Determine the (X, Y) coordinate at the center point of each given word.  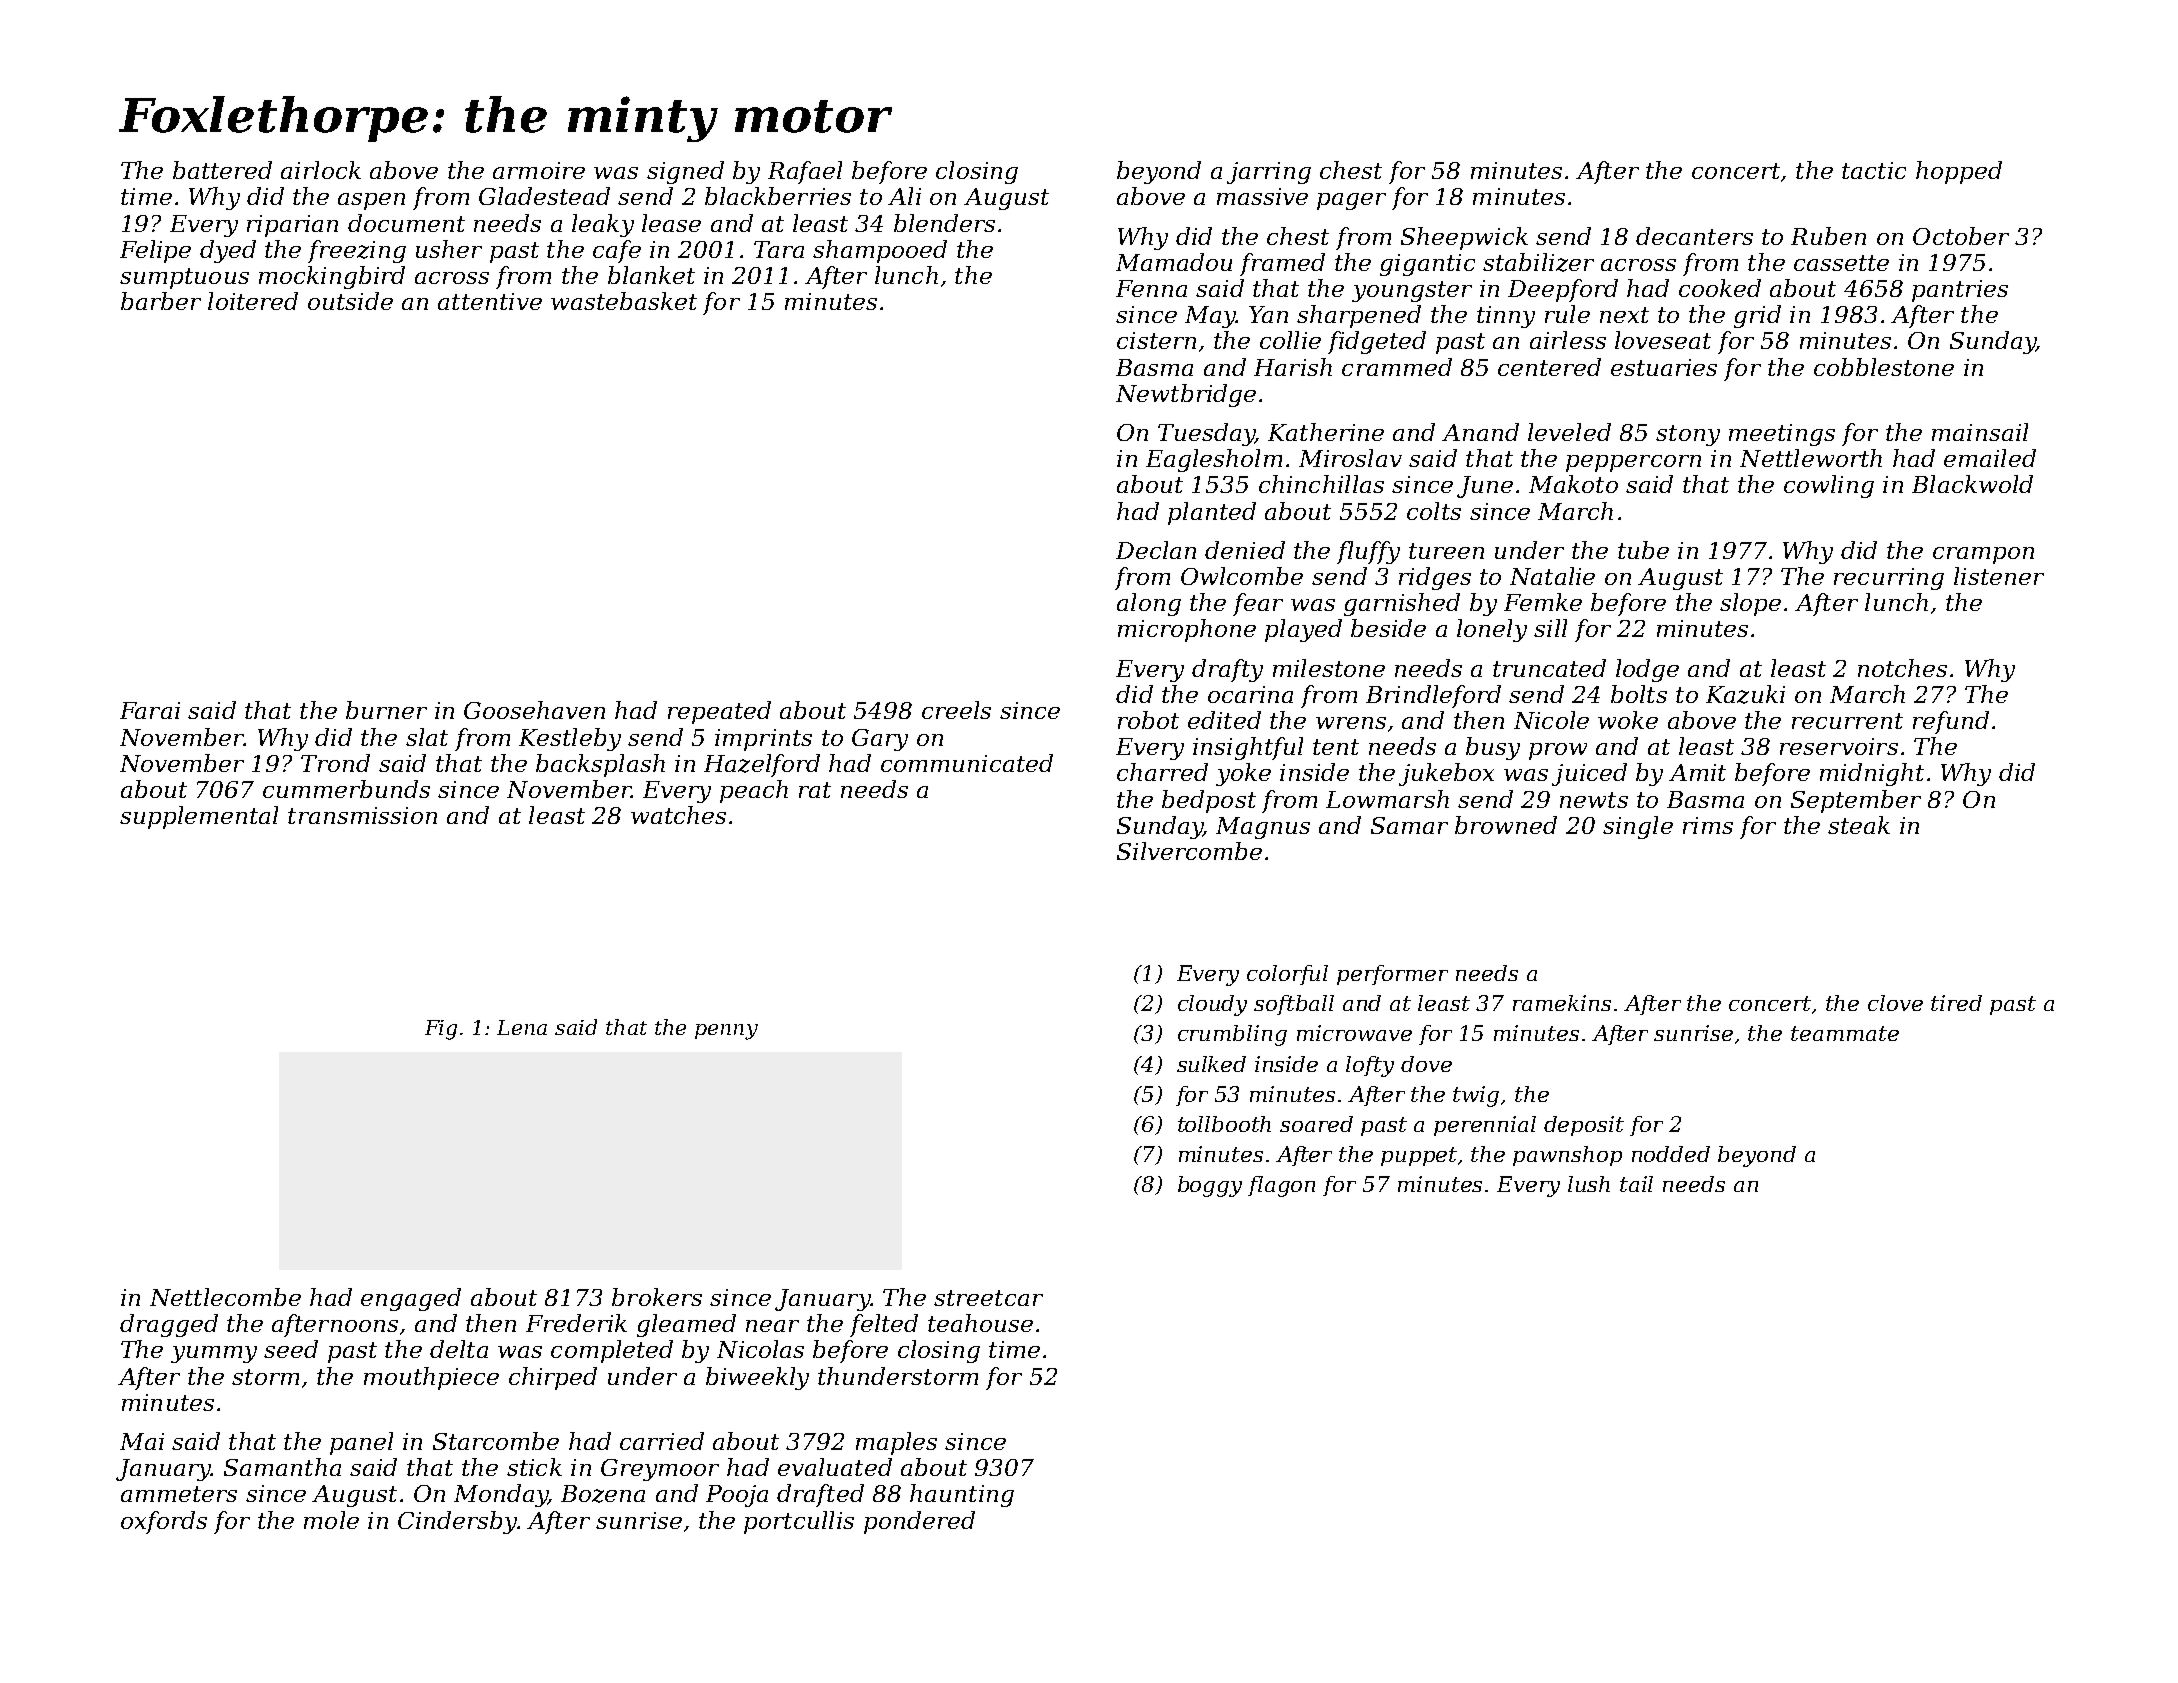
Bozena (603, 1494)
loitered (253, 301)
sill (1550, 628)
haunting (962, 1495)
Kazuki (1745, 694)
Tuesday (1206, 434)
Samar (1409, 825)
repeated (719, 712)
